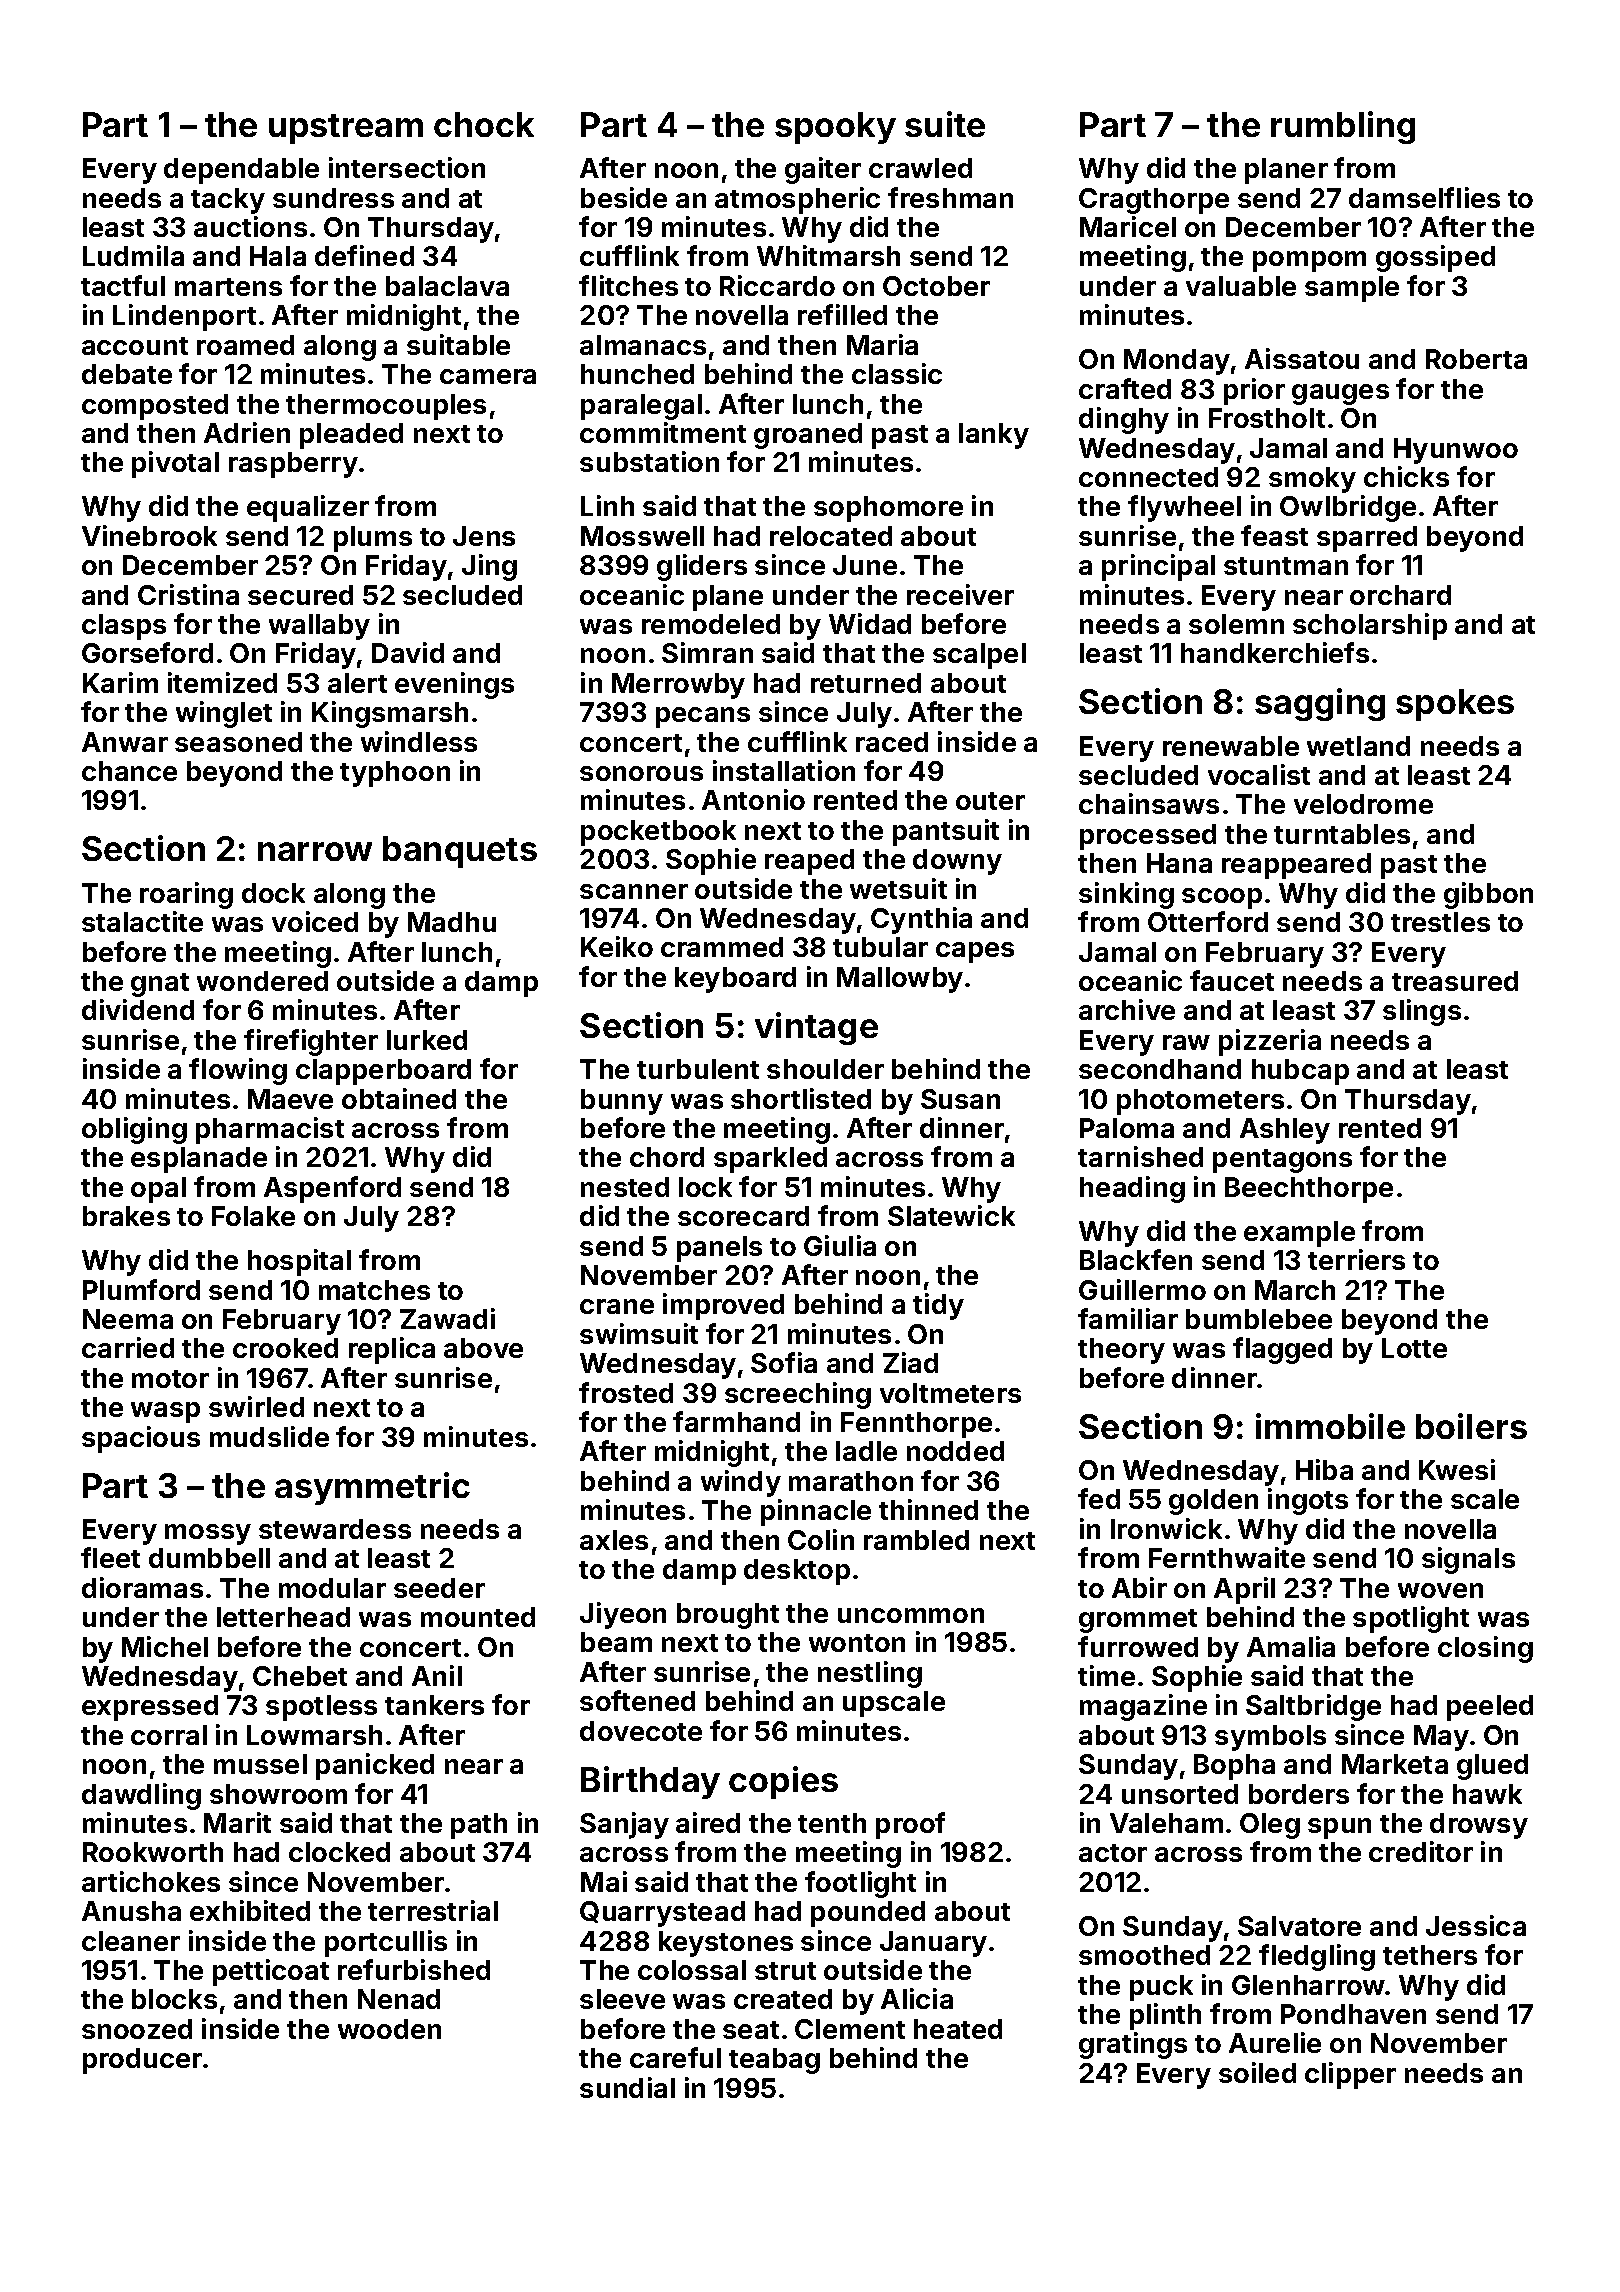 This screenshot has height=2292, width=1620. I want to click on boilers, so click(1471, 1426).
